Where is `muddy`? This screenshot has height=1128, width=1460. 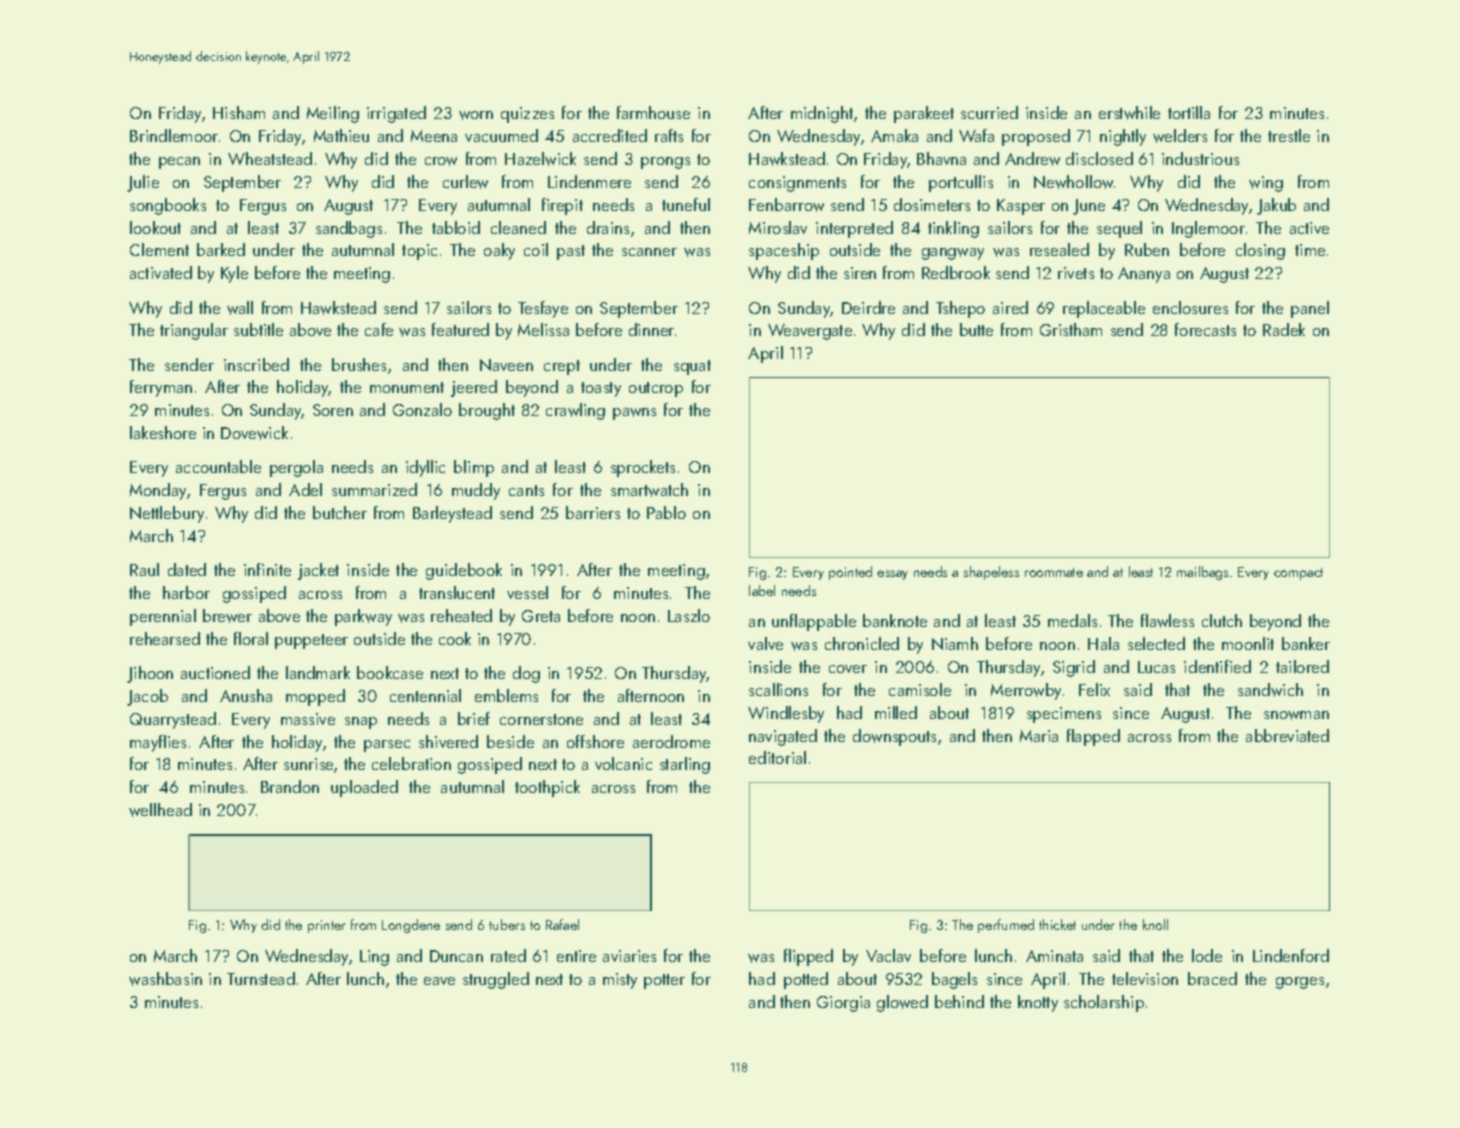
muddy is located at coordinates (476, 491).
